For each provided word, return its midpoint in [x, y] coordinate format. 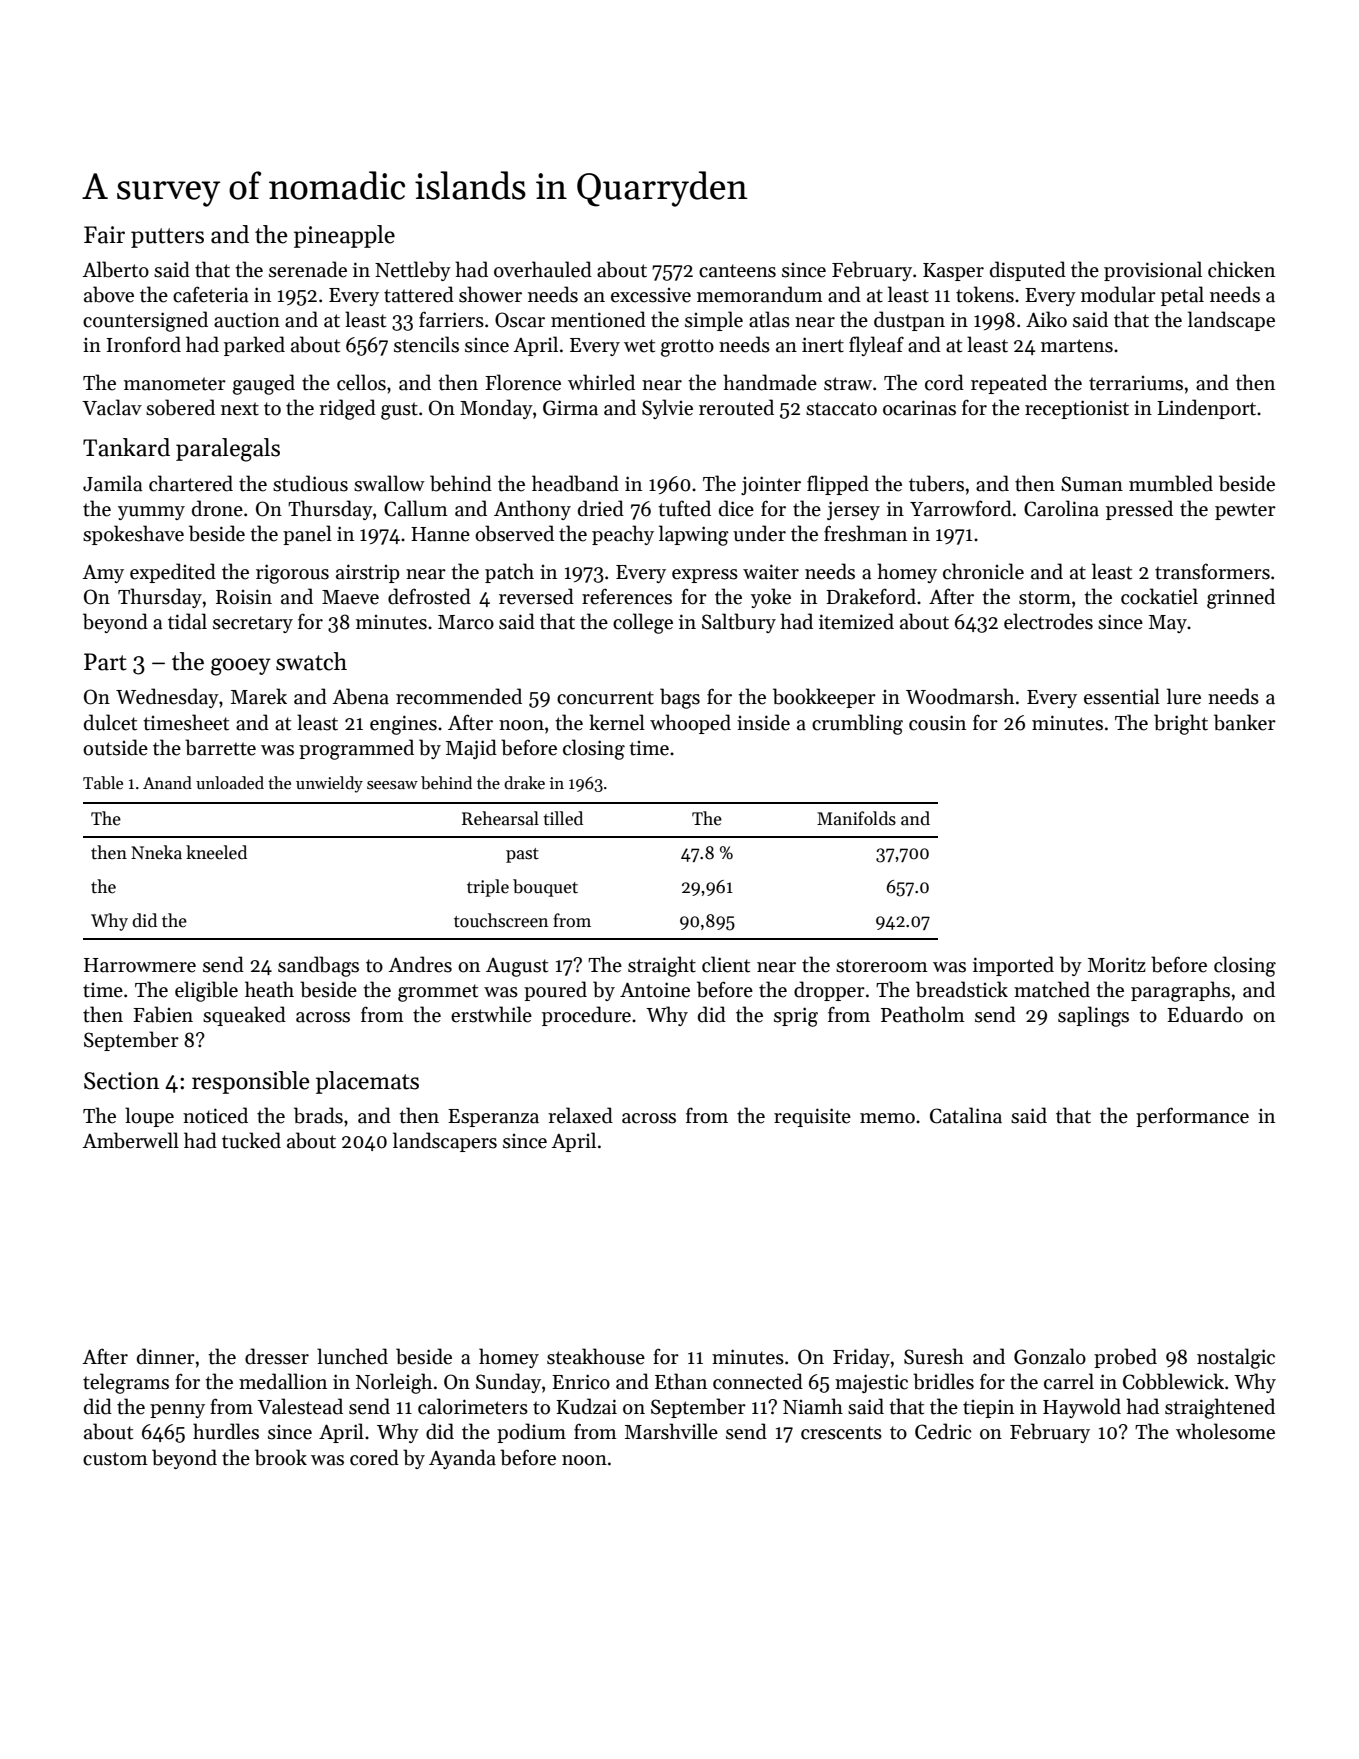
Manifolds [856, 818]
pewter [1245, 511]
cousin [937, 723]
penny [177, 1411]
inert [823, 345]
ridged [347, 409]
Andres [420, 964]
